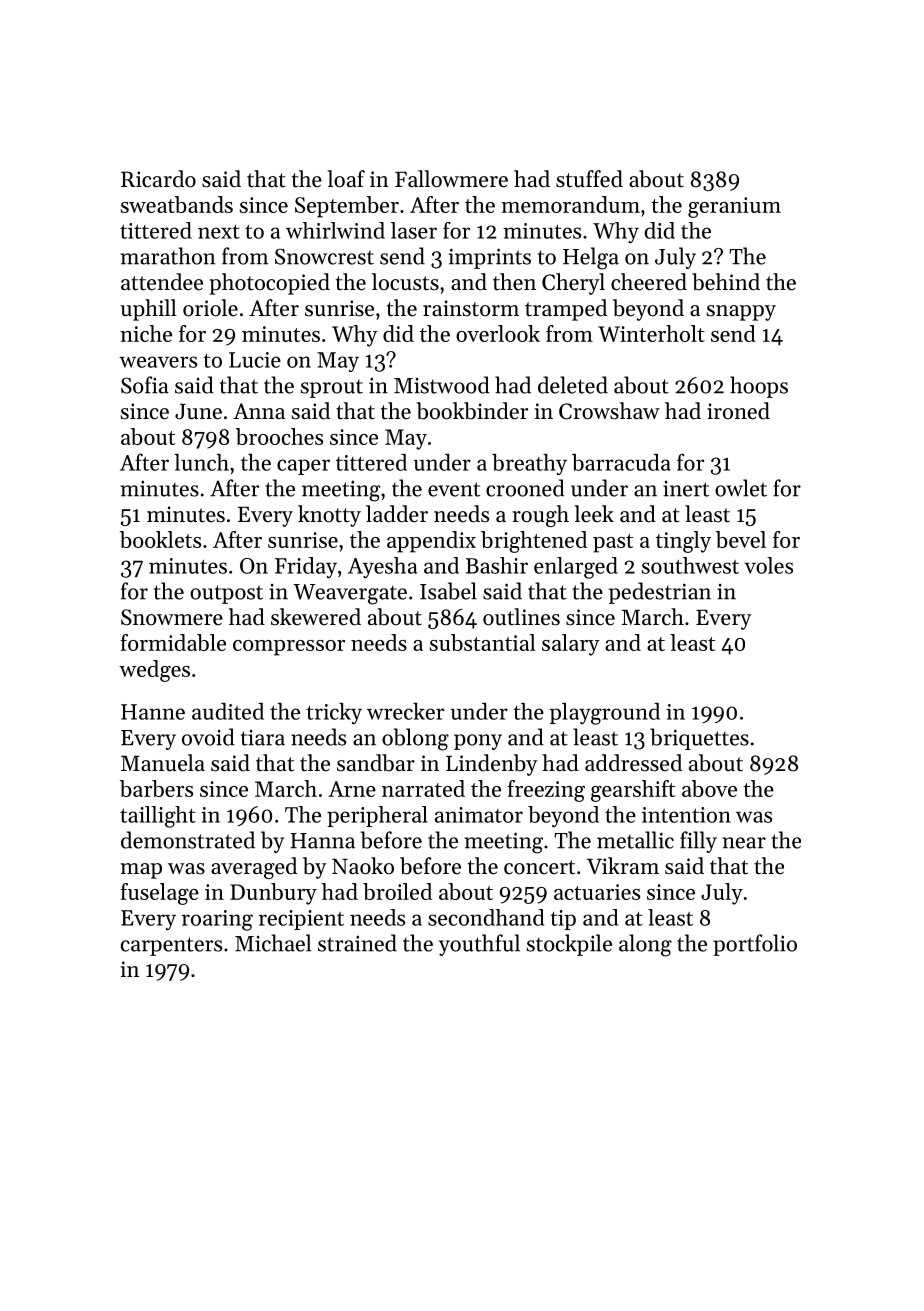 This screenshot has height=1311, width=924. What do you see at coordinates (621, 462) in the screenshot?
I see `barracuda` at bounding box center [621, 462].
